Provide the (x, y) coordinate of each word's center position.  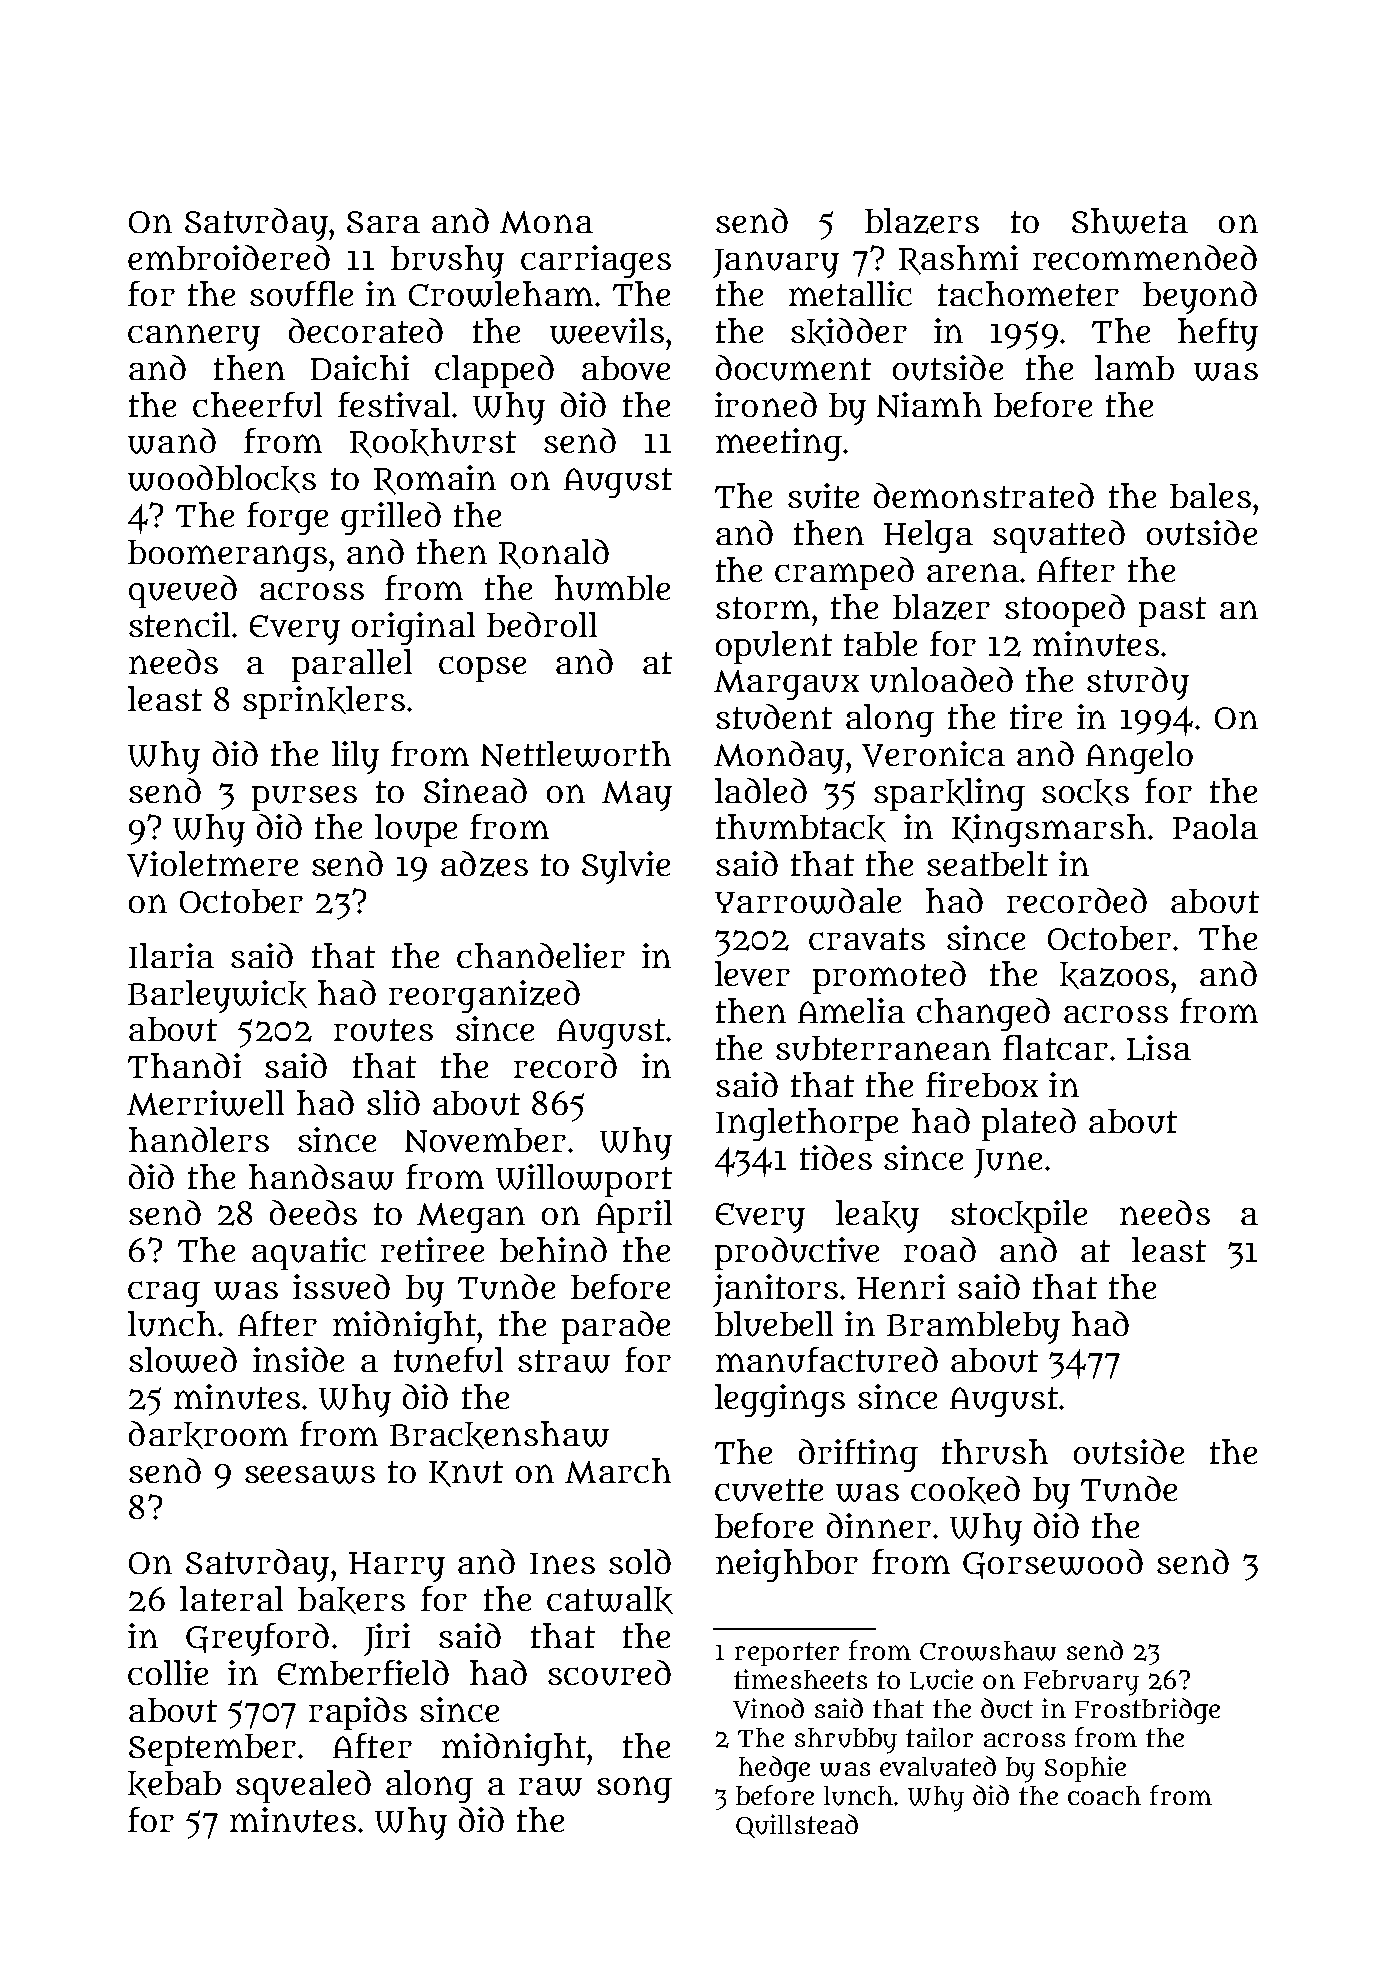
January (776, 263)
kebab (174, 1784)
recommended (1145, 257)
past (1172, 612)
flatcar (1055, 1047)
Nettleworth (576, 754)
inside (298, 1359)
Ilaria (171, 955)
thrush (995, 1452)
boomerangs (227, 556)
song (634, 1789)
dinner (879, 1525)
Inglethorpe (807, 1124)
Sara (383, 222)
